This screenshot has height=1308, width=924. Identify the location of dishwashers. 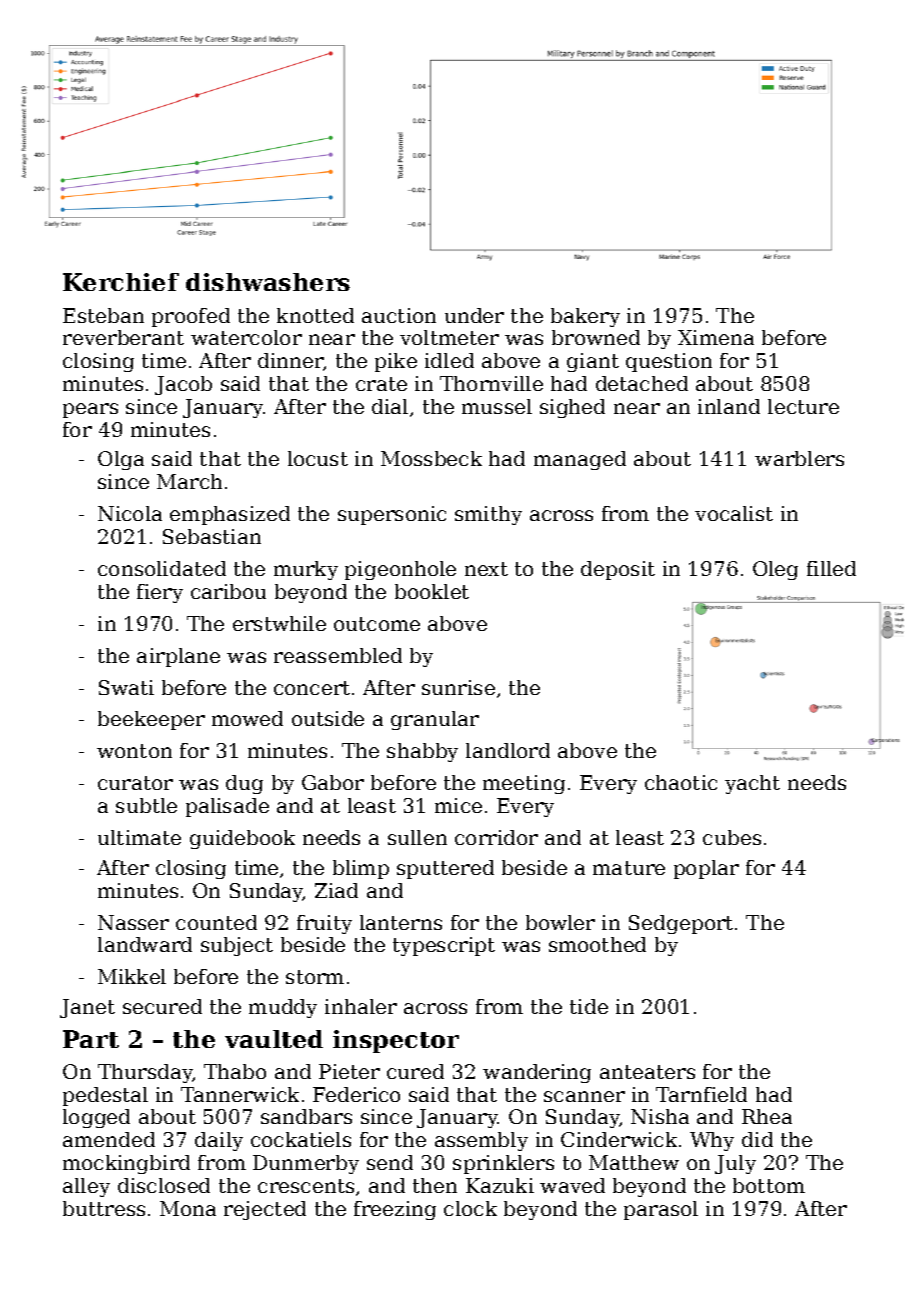
(268, 282).
